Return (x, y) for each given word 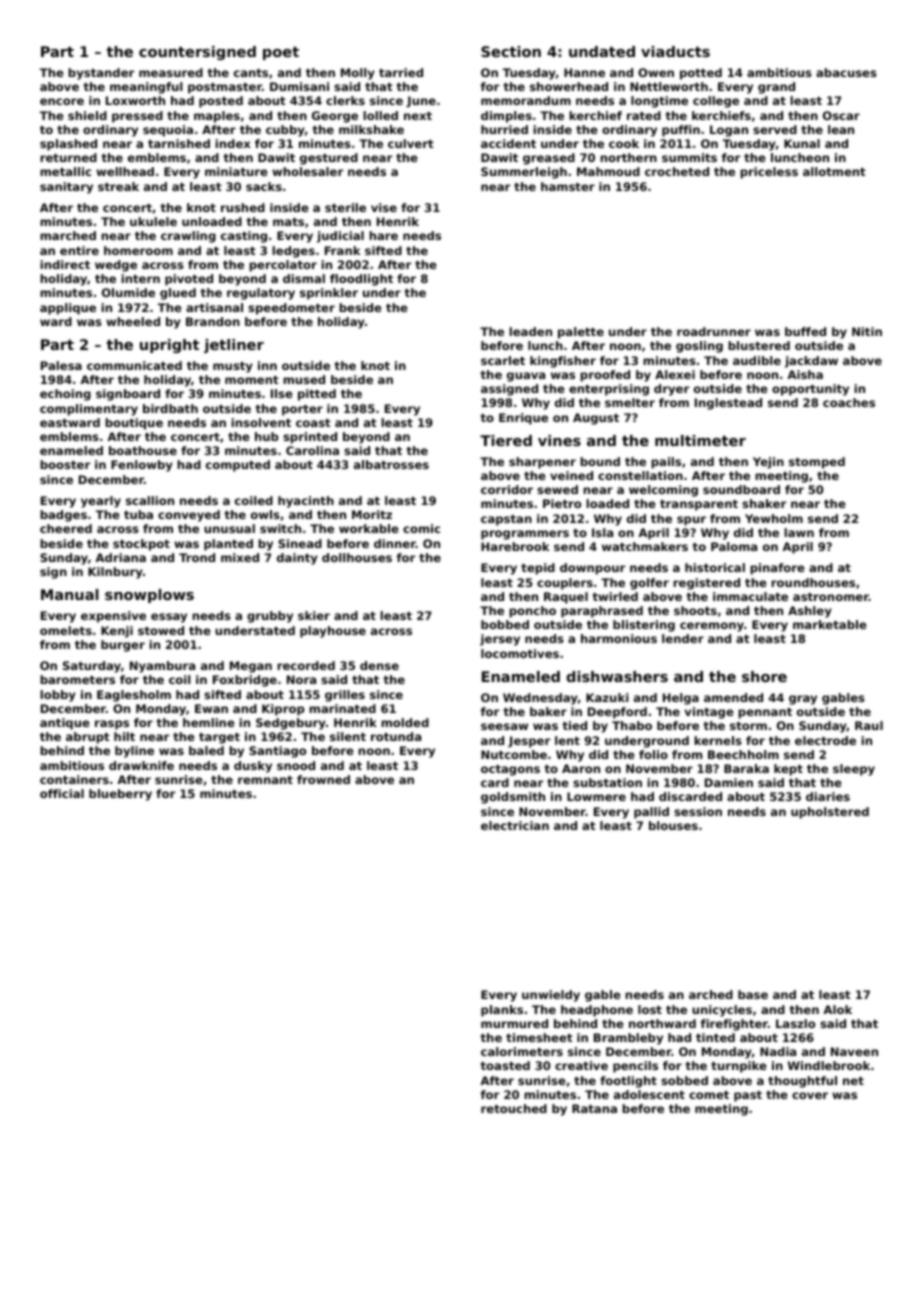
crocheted (677, 171)
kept (788, 770)
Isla (602, 532)
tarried (401, 72)
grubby (270, 617)
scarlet (503, 360)
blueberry (120, 795)
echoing (65, 395)
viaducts (675, 51)
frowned (323, 779)
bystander (101, 74)
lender (683, 638)
